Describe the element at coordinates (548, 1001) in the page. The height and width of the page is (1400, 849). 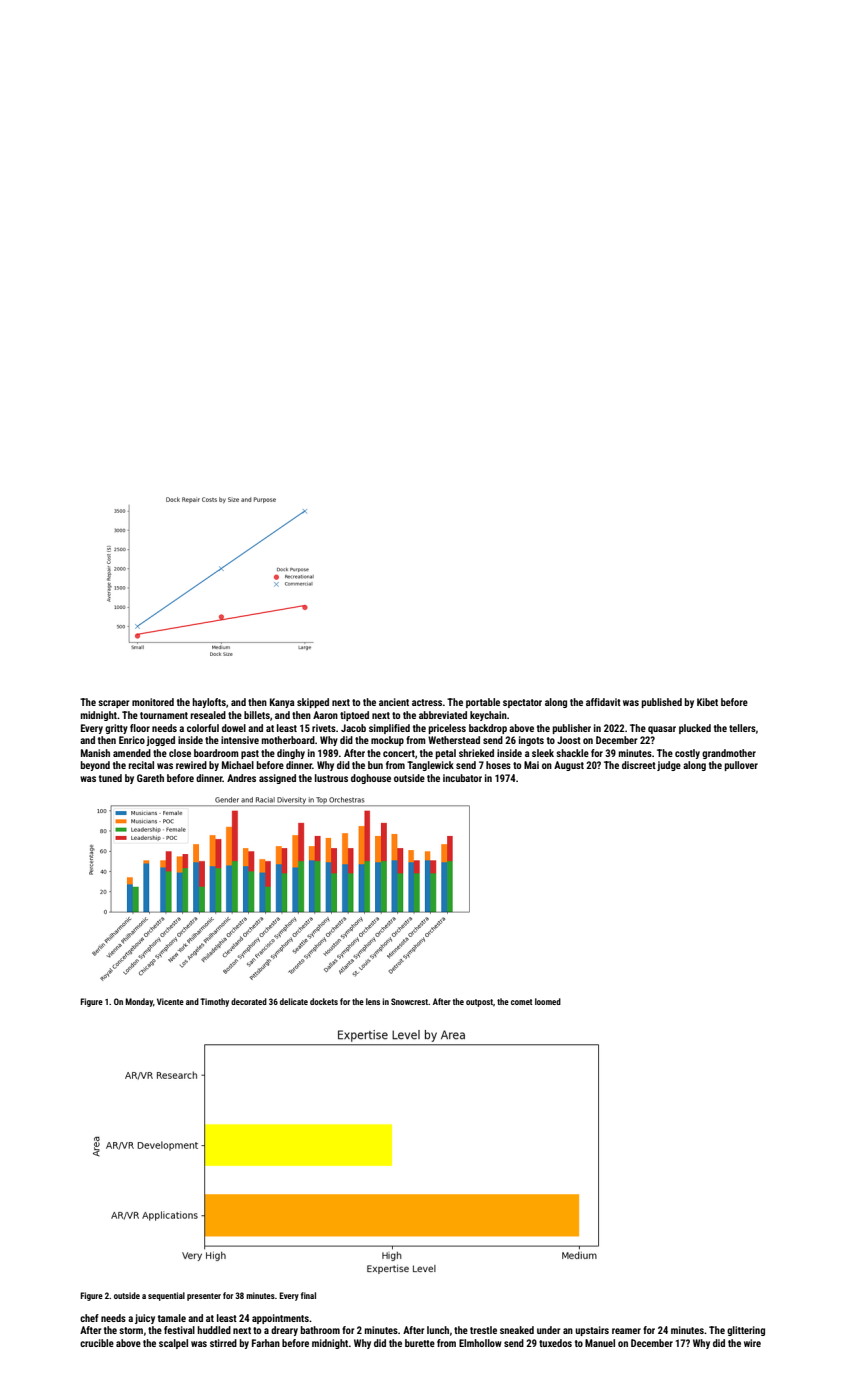
I see `loomed` at that location.
